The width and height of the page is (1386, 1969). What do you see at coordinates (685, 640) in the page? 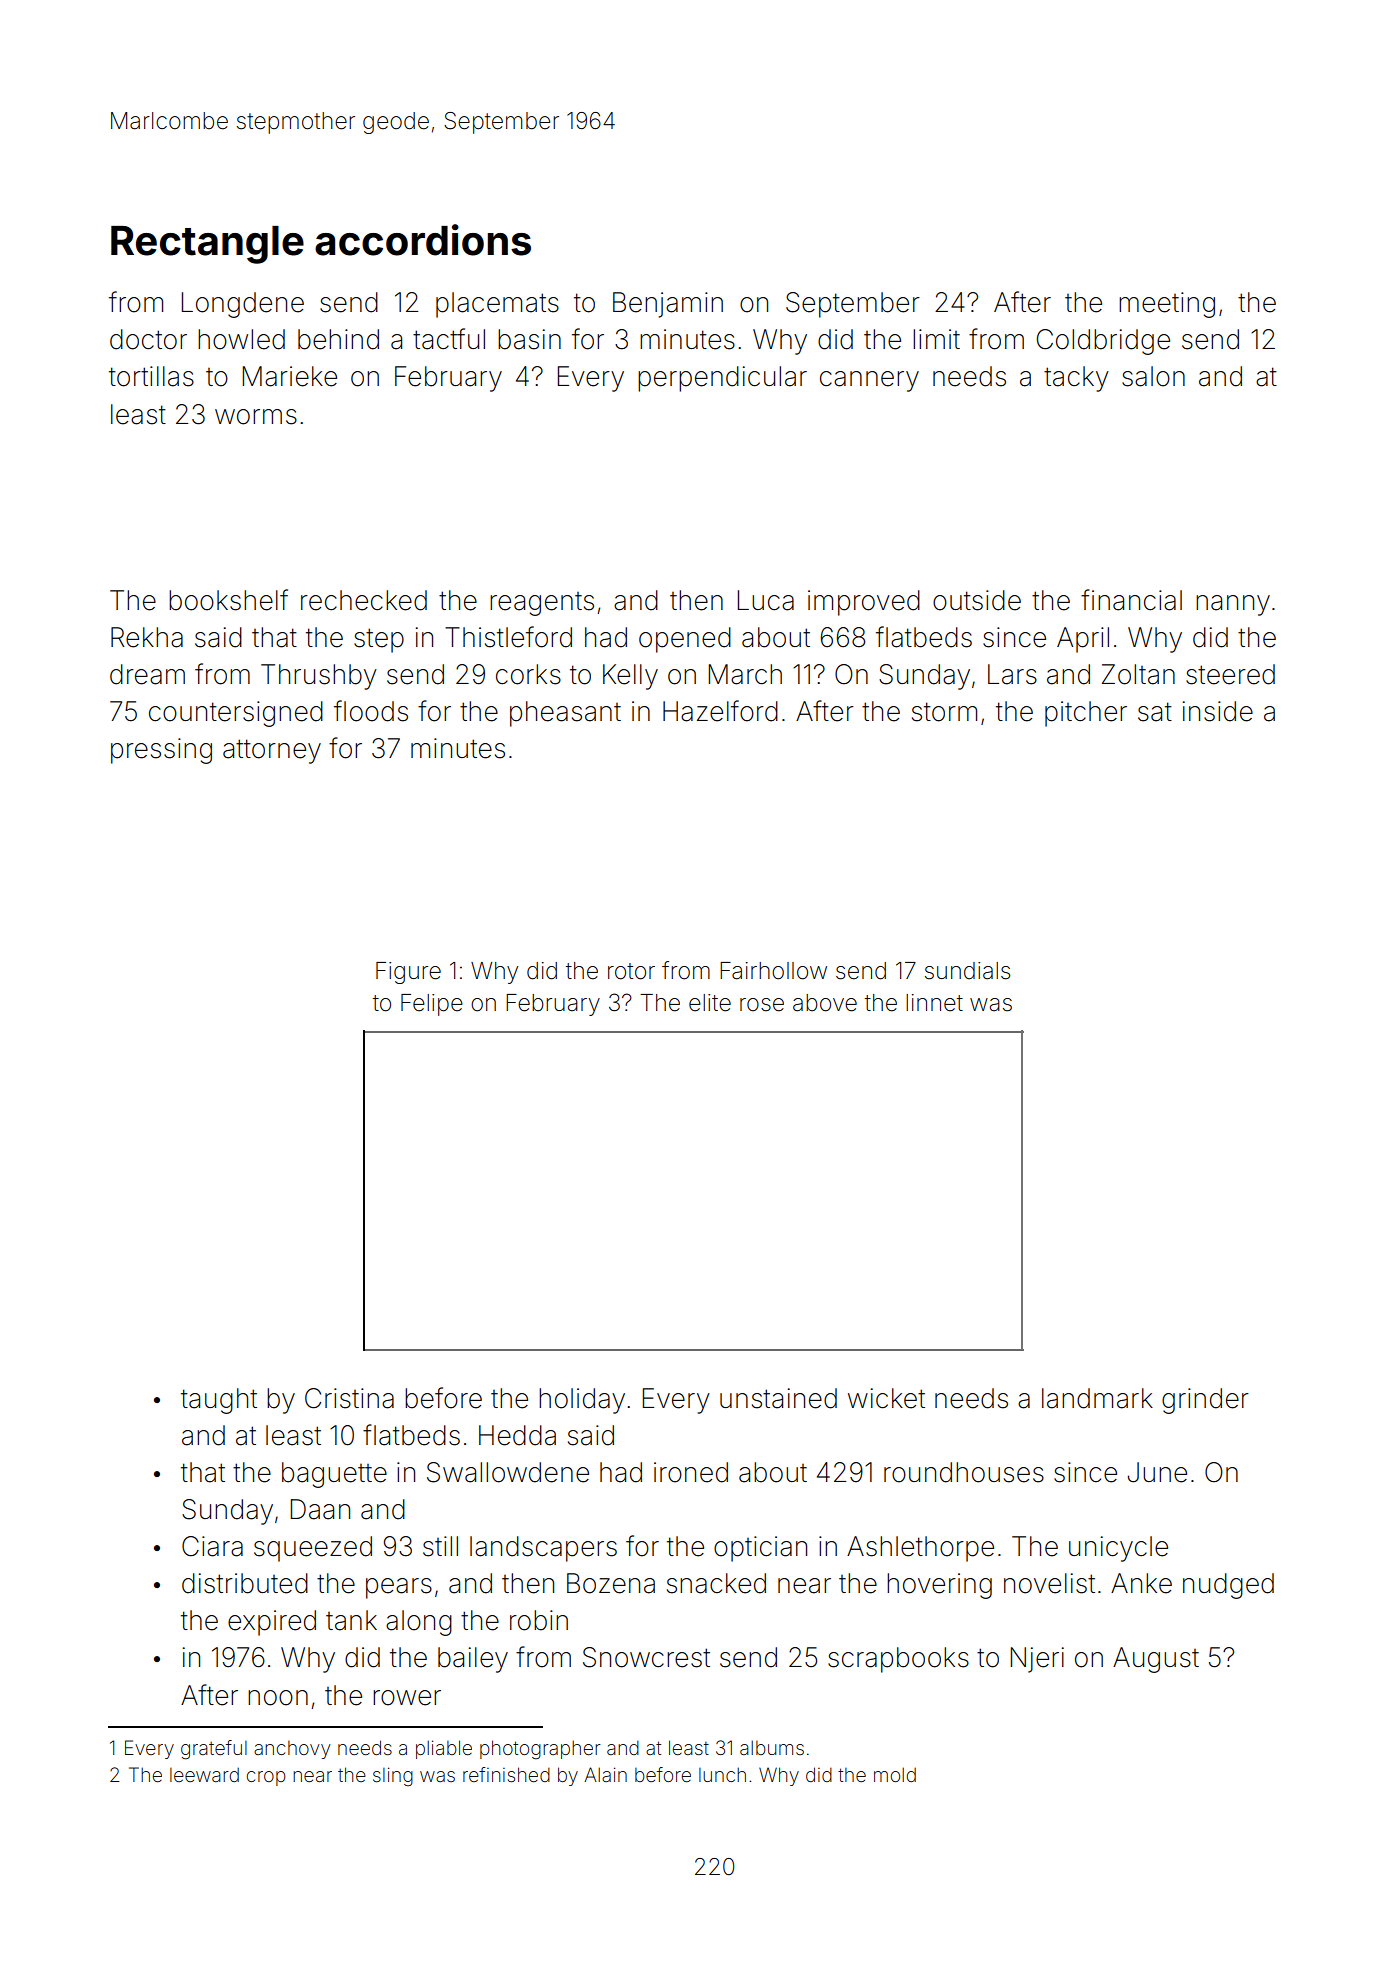
I see `opened` at bounding box center [685, 640].
